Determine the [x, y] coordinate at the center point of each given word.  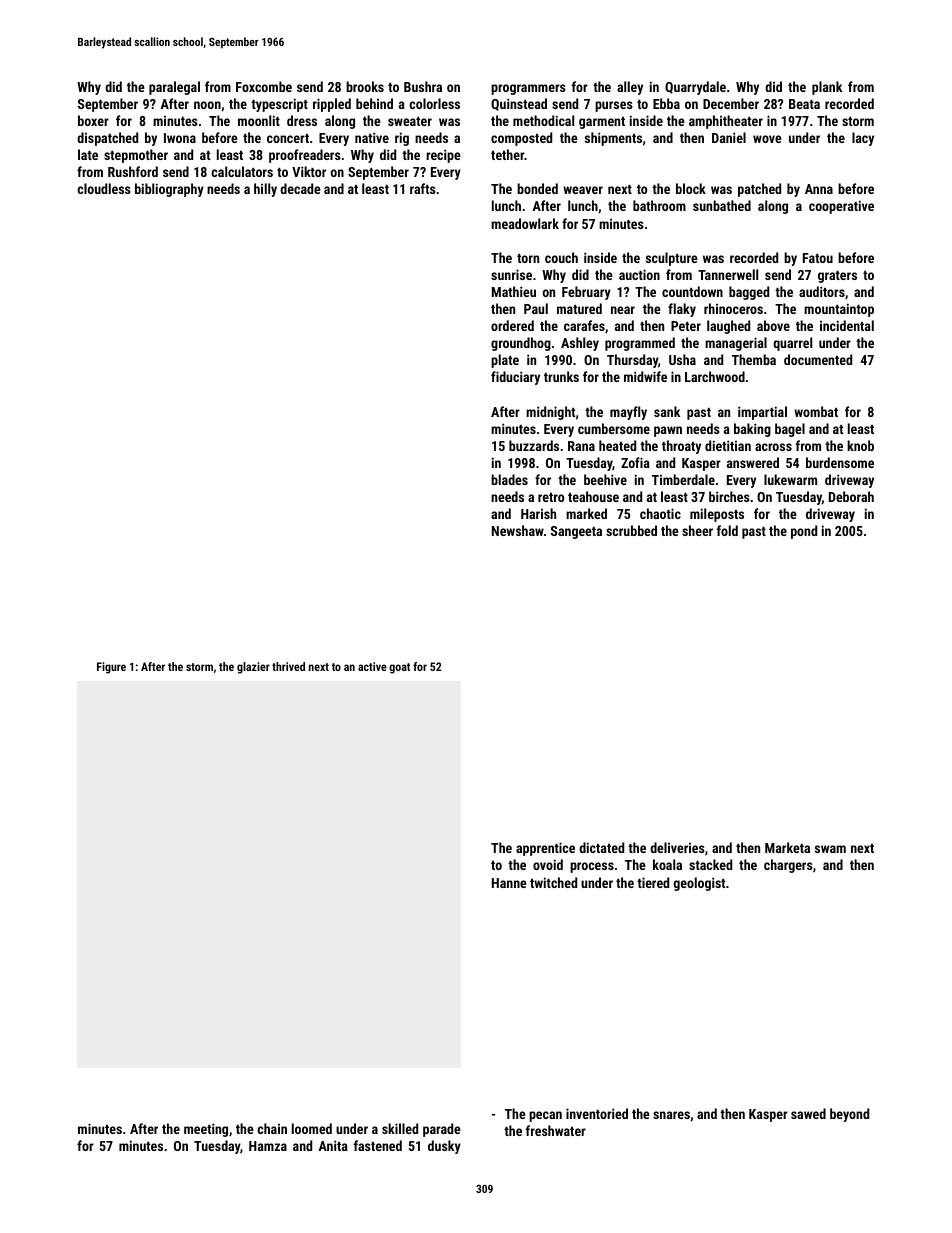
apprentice [545, 849]
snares [671, 1115]
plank [827, 88]
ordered [512, 325]
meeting [206, 1130]
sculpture [672, 259]
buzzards [534, 445]
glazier [253, 668]
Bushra [423, 86]
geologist [699, 884]
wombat [816, 411]
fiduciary [515, 378]
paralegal [174, 88]
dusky [444, 1147]
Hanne [509, 883]
